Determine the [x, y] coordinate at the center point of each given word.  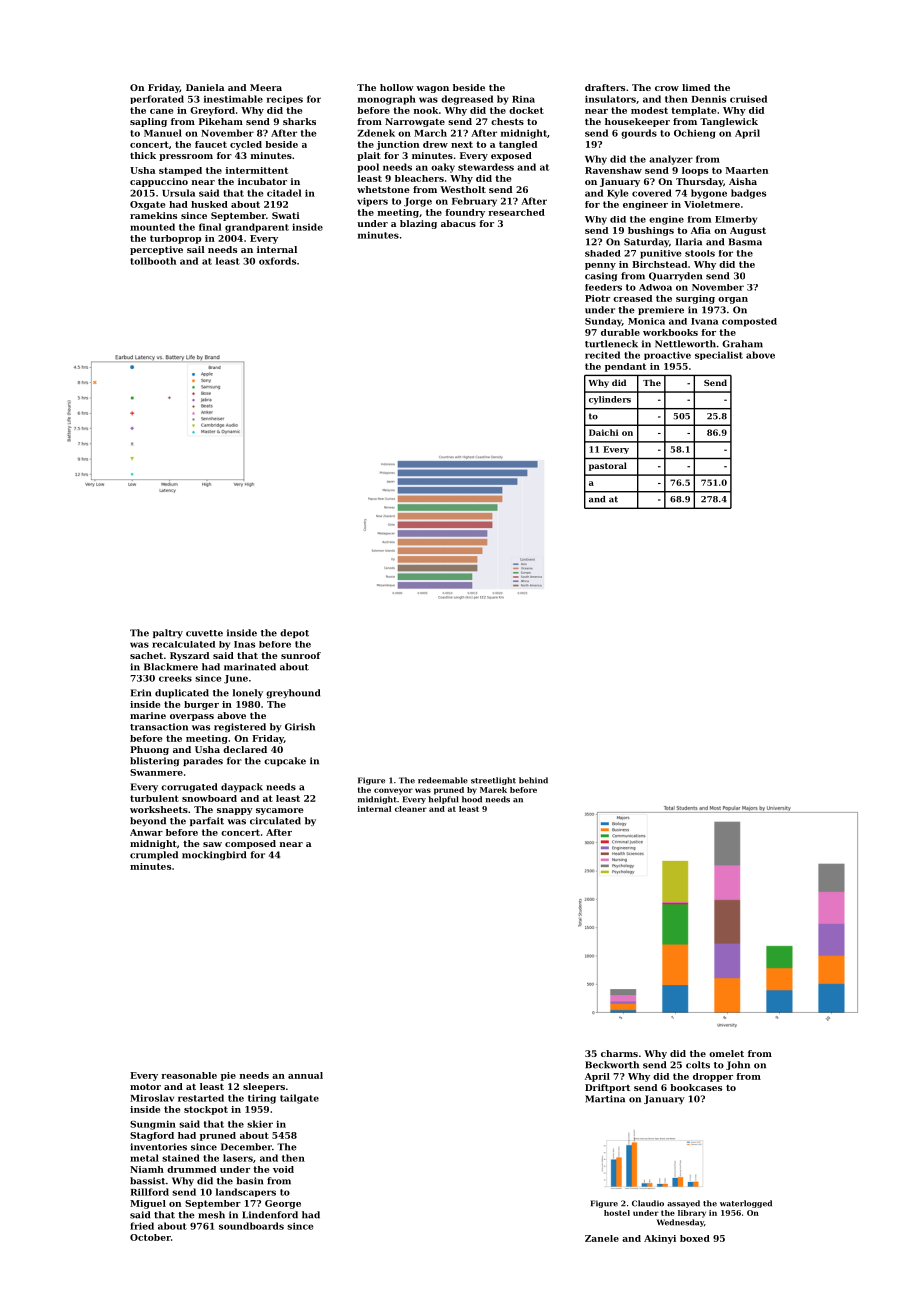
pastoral [608, 466]
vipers [372, 202]
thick [143, 155]
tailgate [299, 1099]
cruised [748, 99]
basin [249, 1181]
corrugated [189, 787]
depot [294, 633]
